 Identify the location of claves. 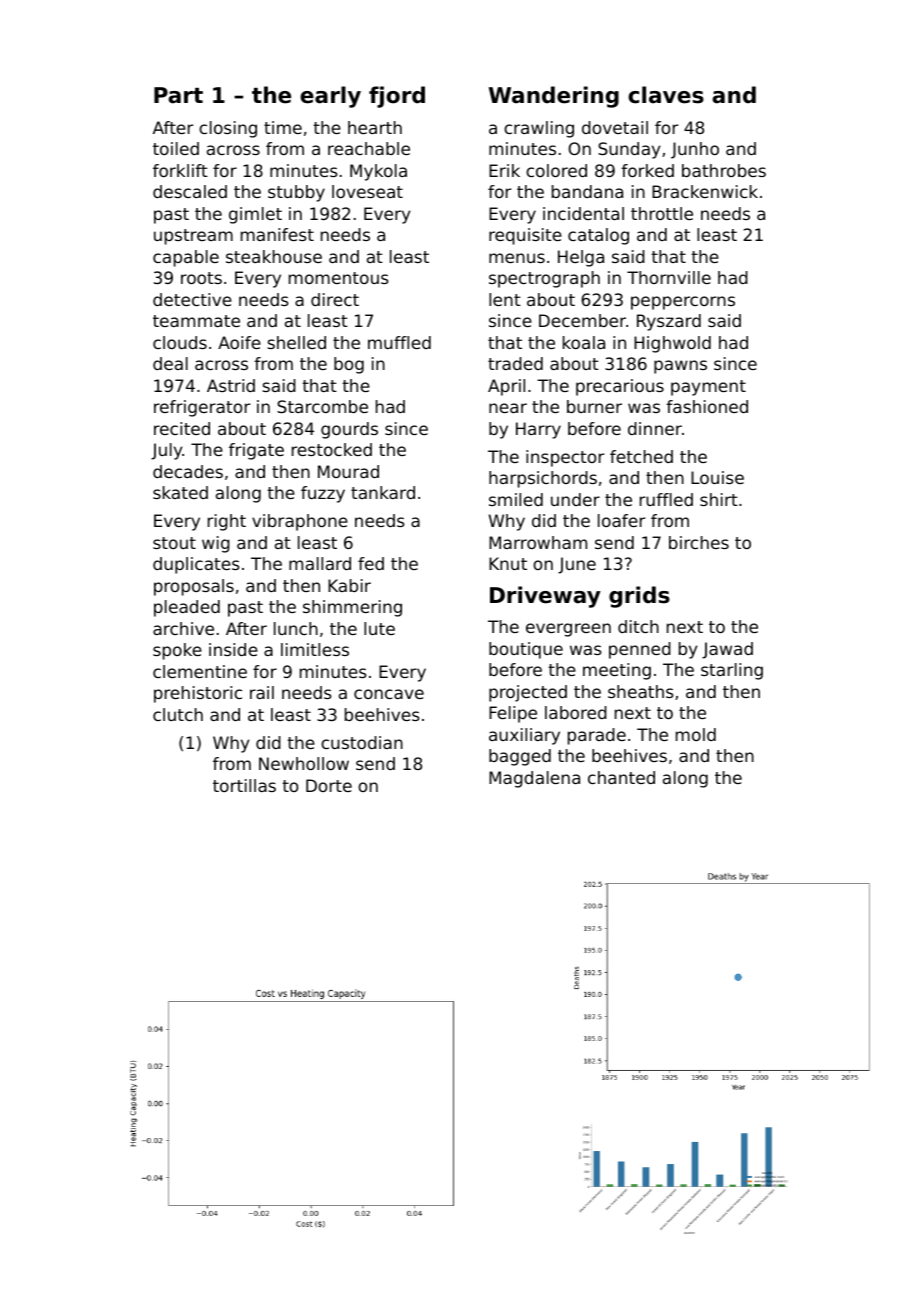
(666, 95).
